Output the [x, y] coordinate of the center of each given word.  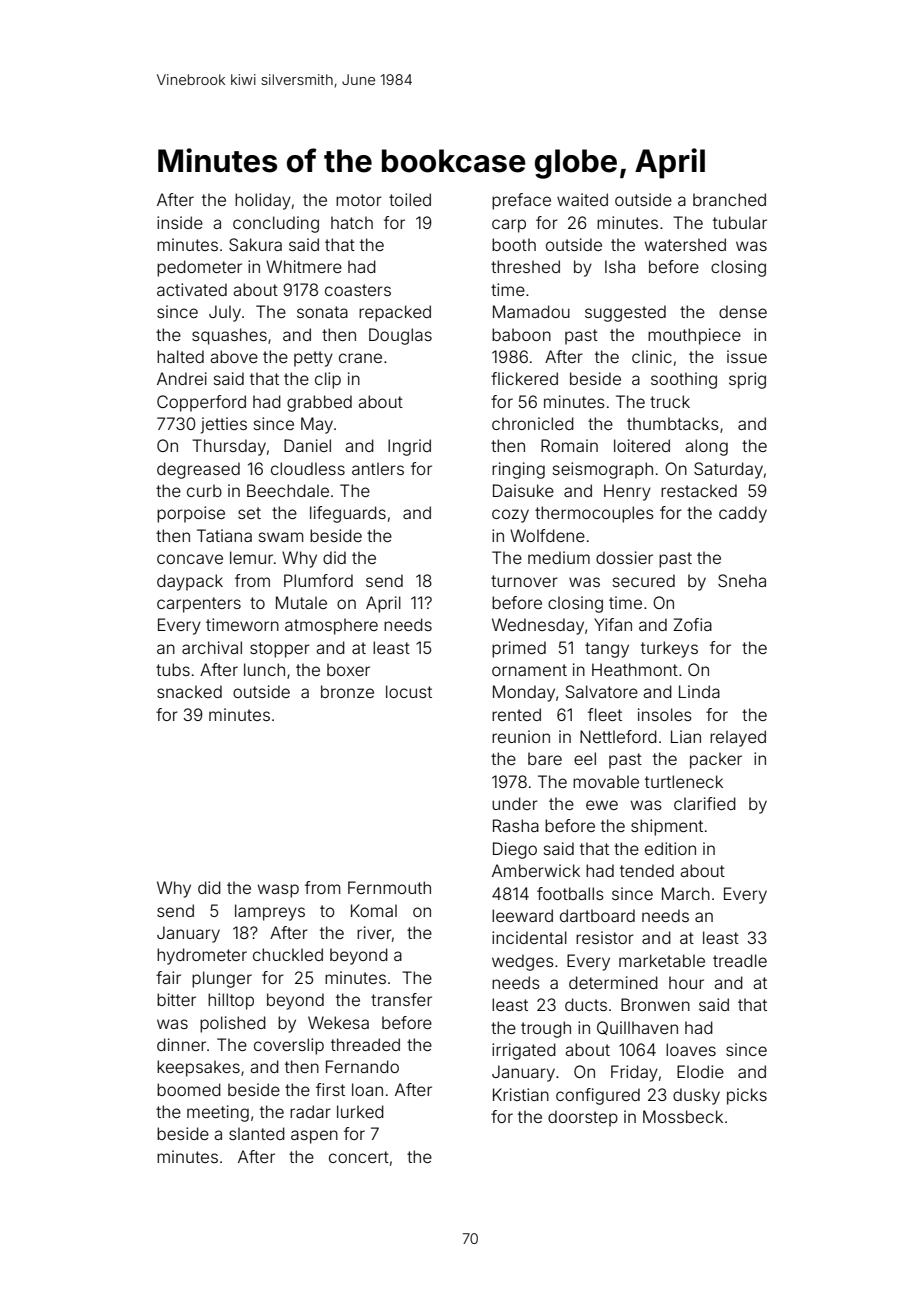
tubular [740, 222]
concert [359, 1157]
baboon [521, 334]
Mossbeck [683, 1116]
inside [180, 222]
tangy [607, 650]
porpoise [191, 514]
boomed [189, 1089]
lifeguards [348, 514]
